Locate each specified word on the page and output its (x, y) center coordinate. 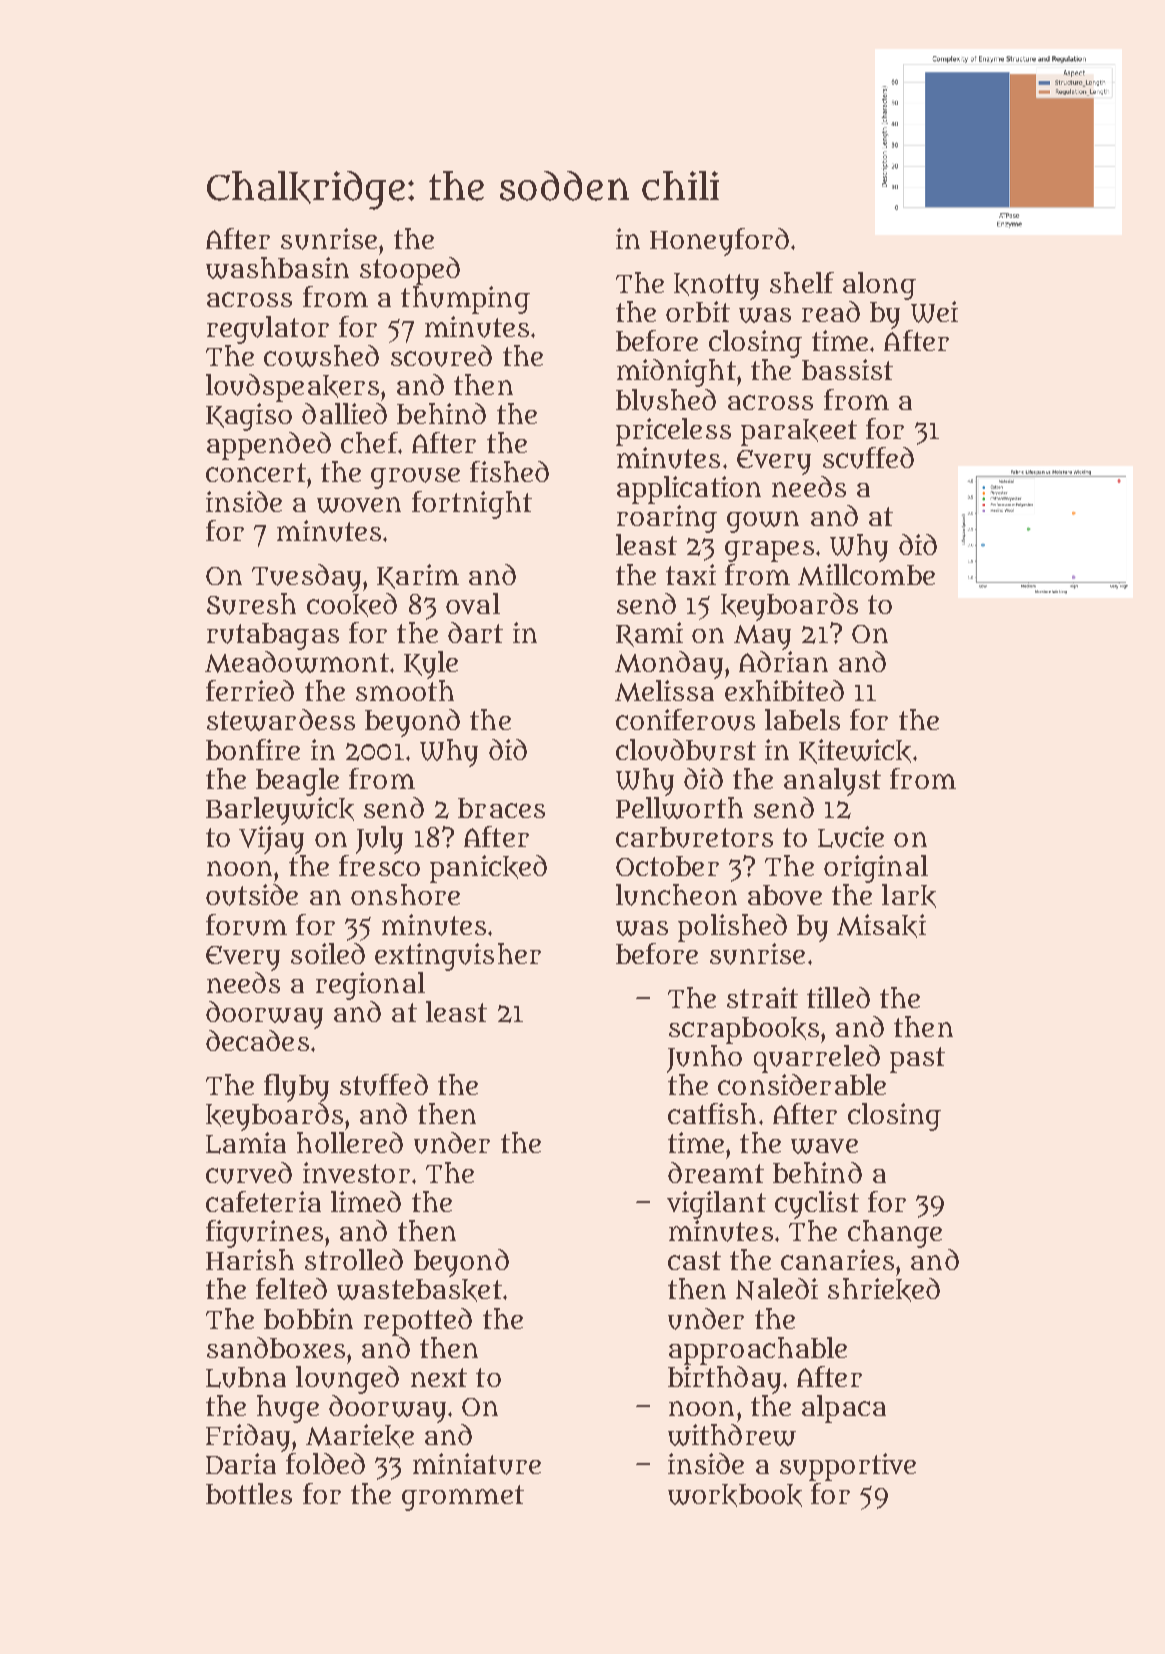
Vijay (271, 840)
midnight (676, 373)
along (879, 286)
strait (762, 997)
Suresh (251, 604)
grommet (463, 1498)
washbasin (277, 268)
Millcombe (866, 575)
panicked (488, 869)
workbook (735, 1495)
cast (694, 1260)
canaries (837, 1259)
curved (249, 1173)
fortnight (472, 505)
